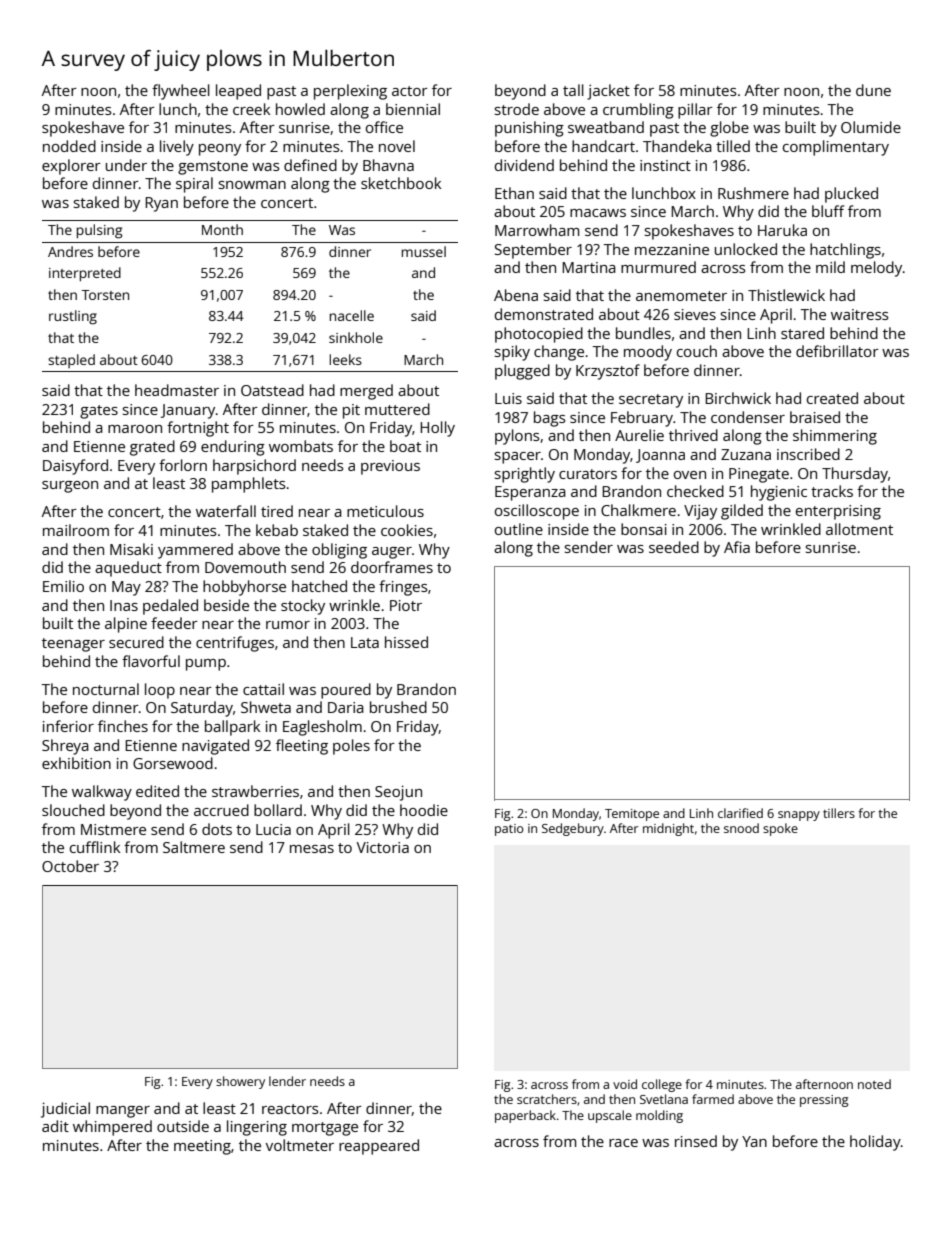 This image has height=1233, width=952. I want to click on midnight, so click(668, 829).
